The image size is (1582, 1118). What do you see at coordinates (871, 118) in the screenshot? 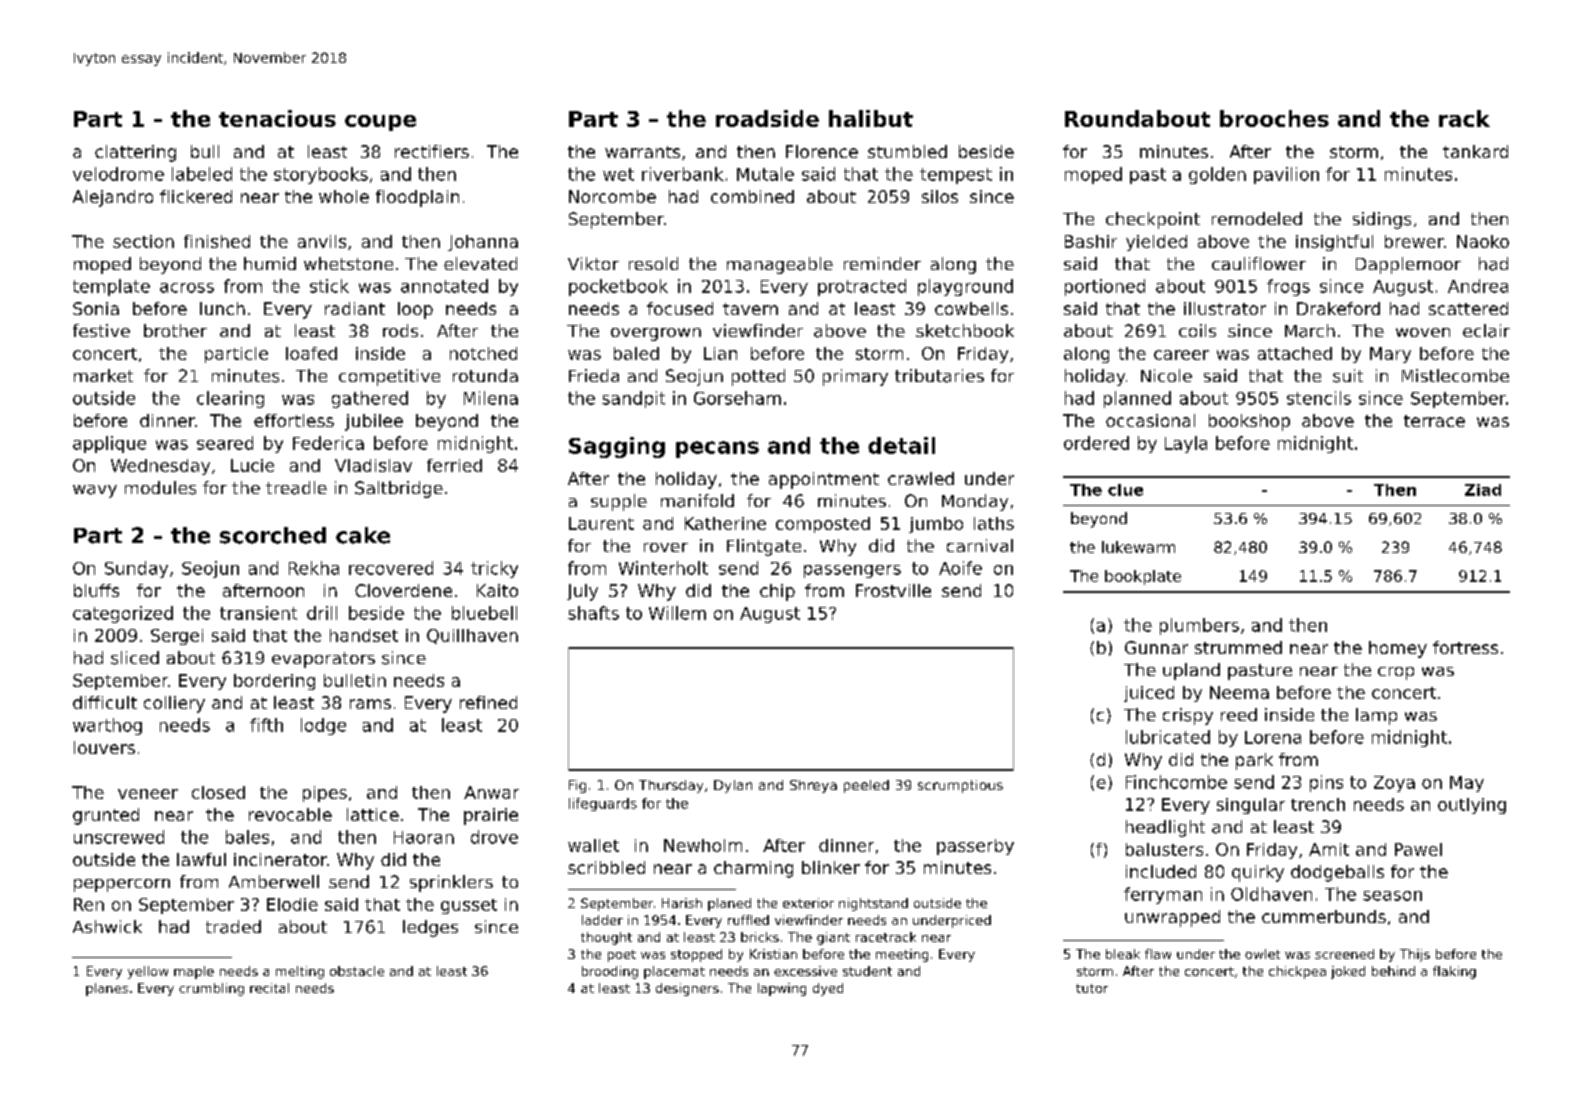
I see `halibut` at bounding box center [871, 118].
